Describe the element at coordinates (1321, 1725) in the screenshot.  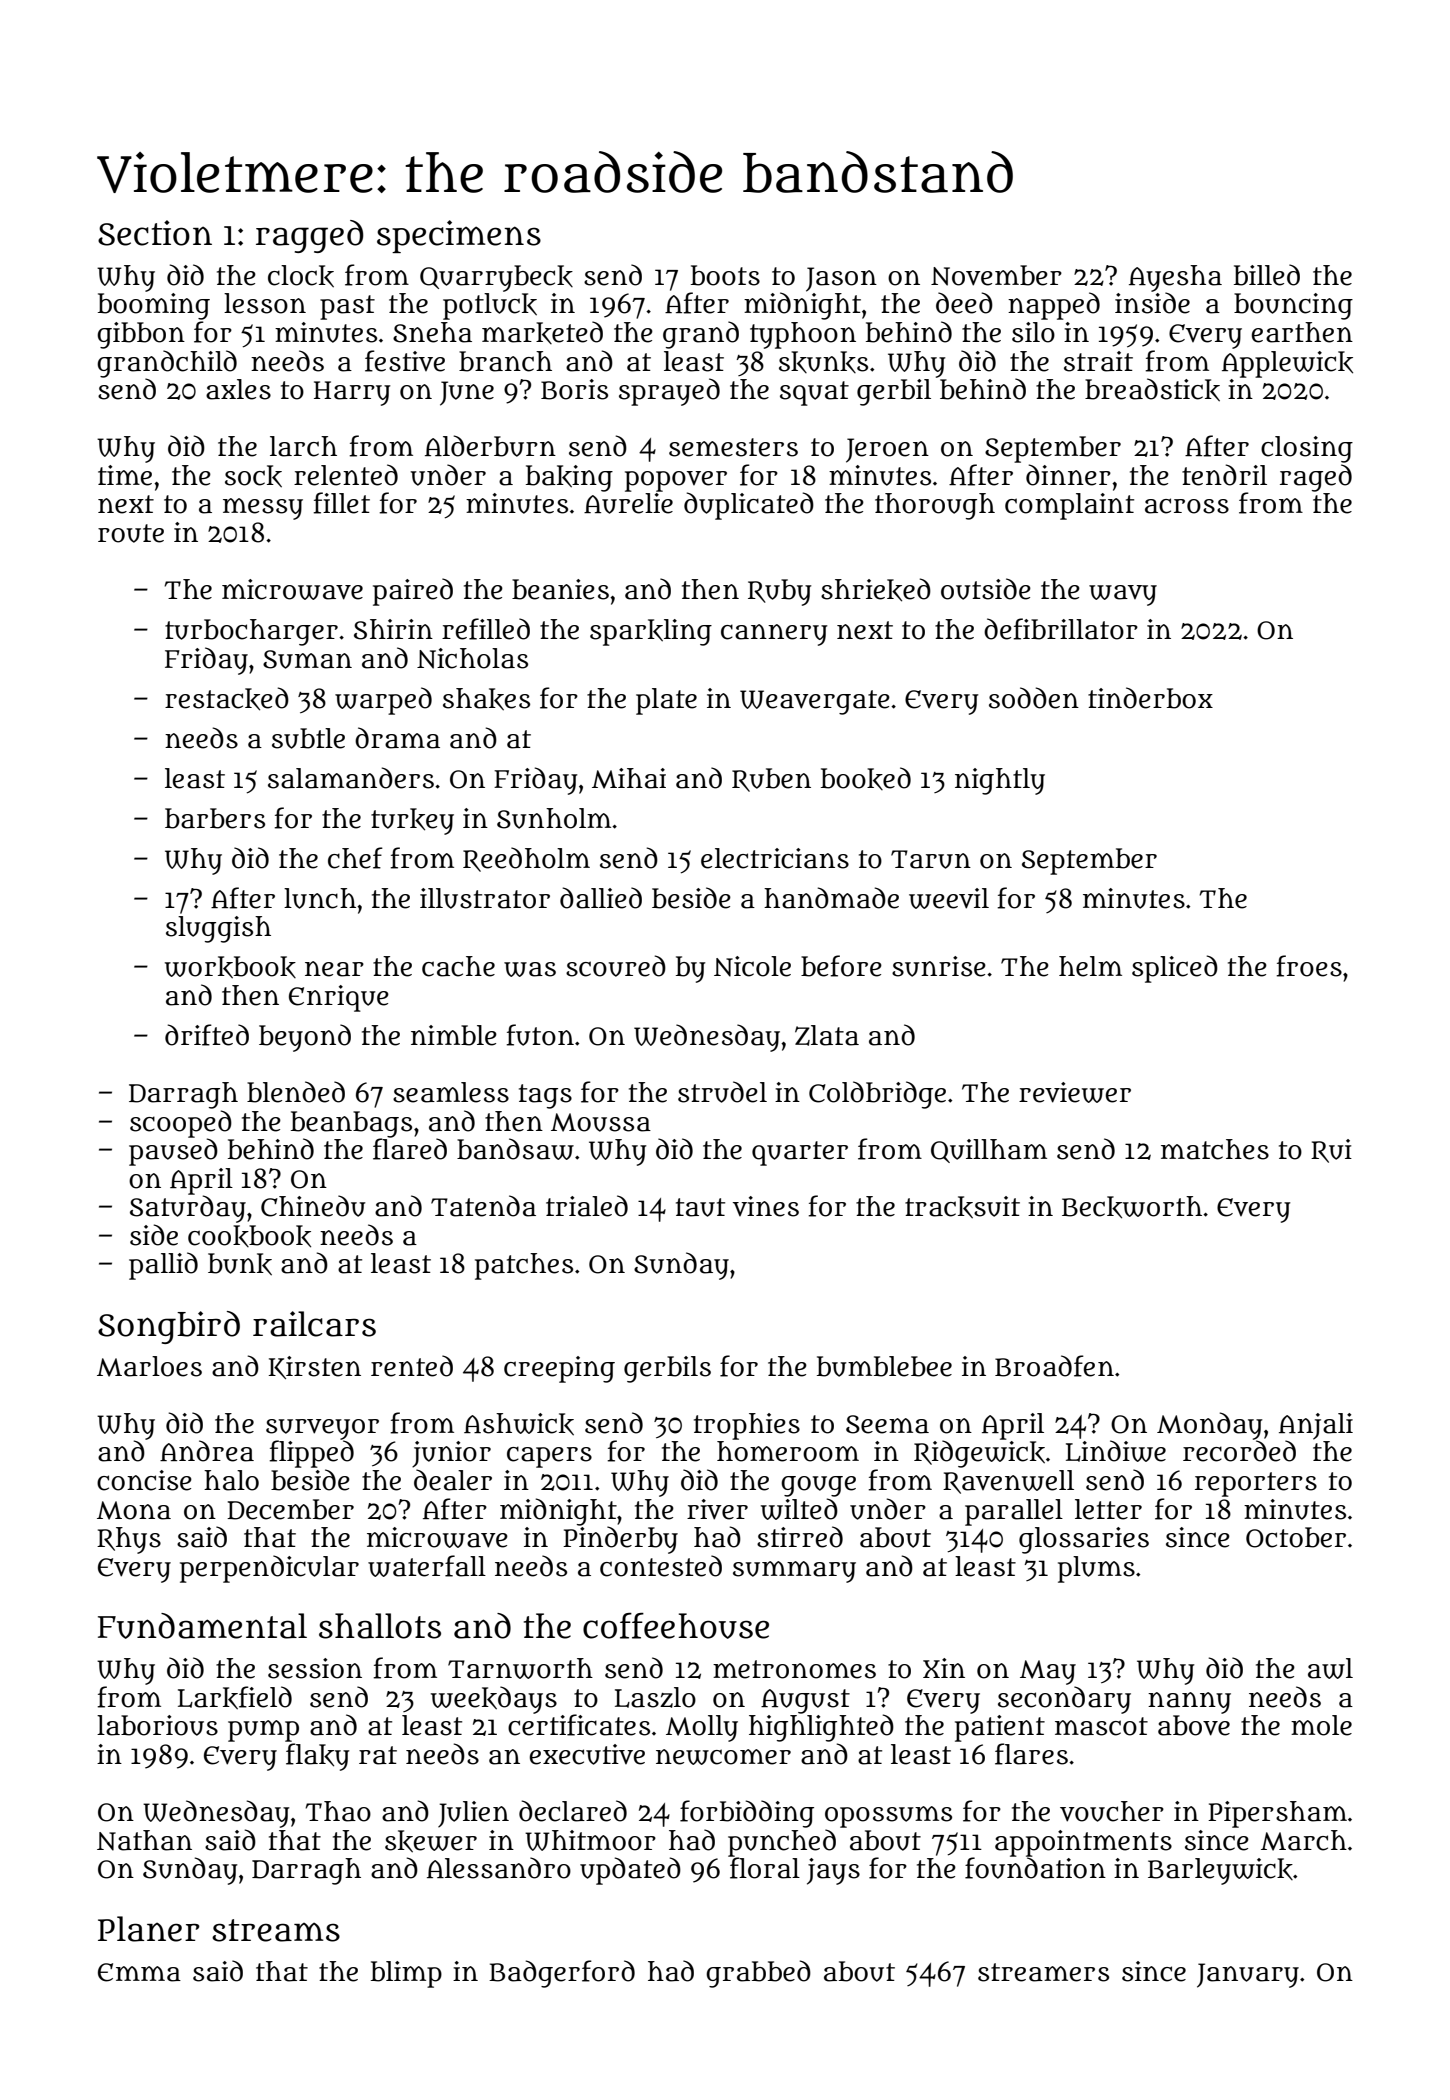
I see `mole` at that location.
